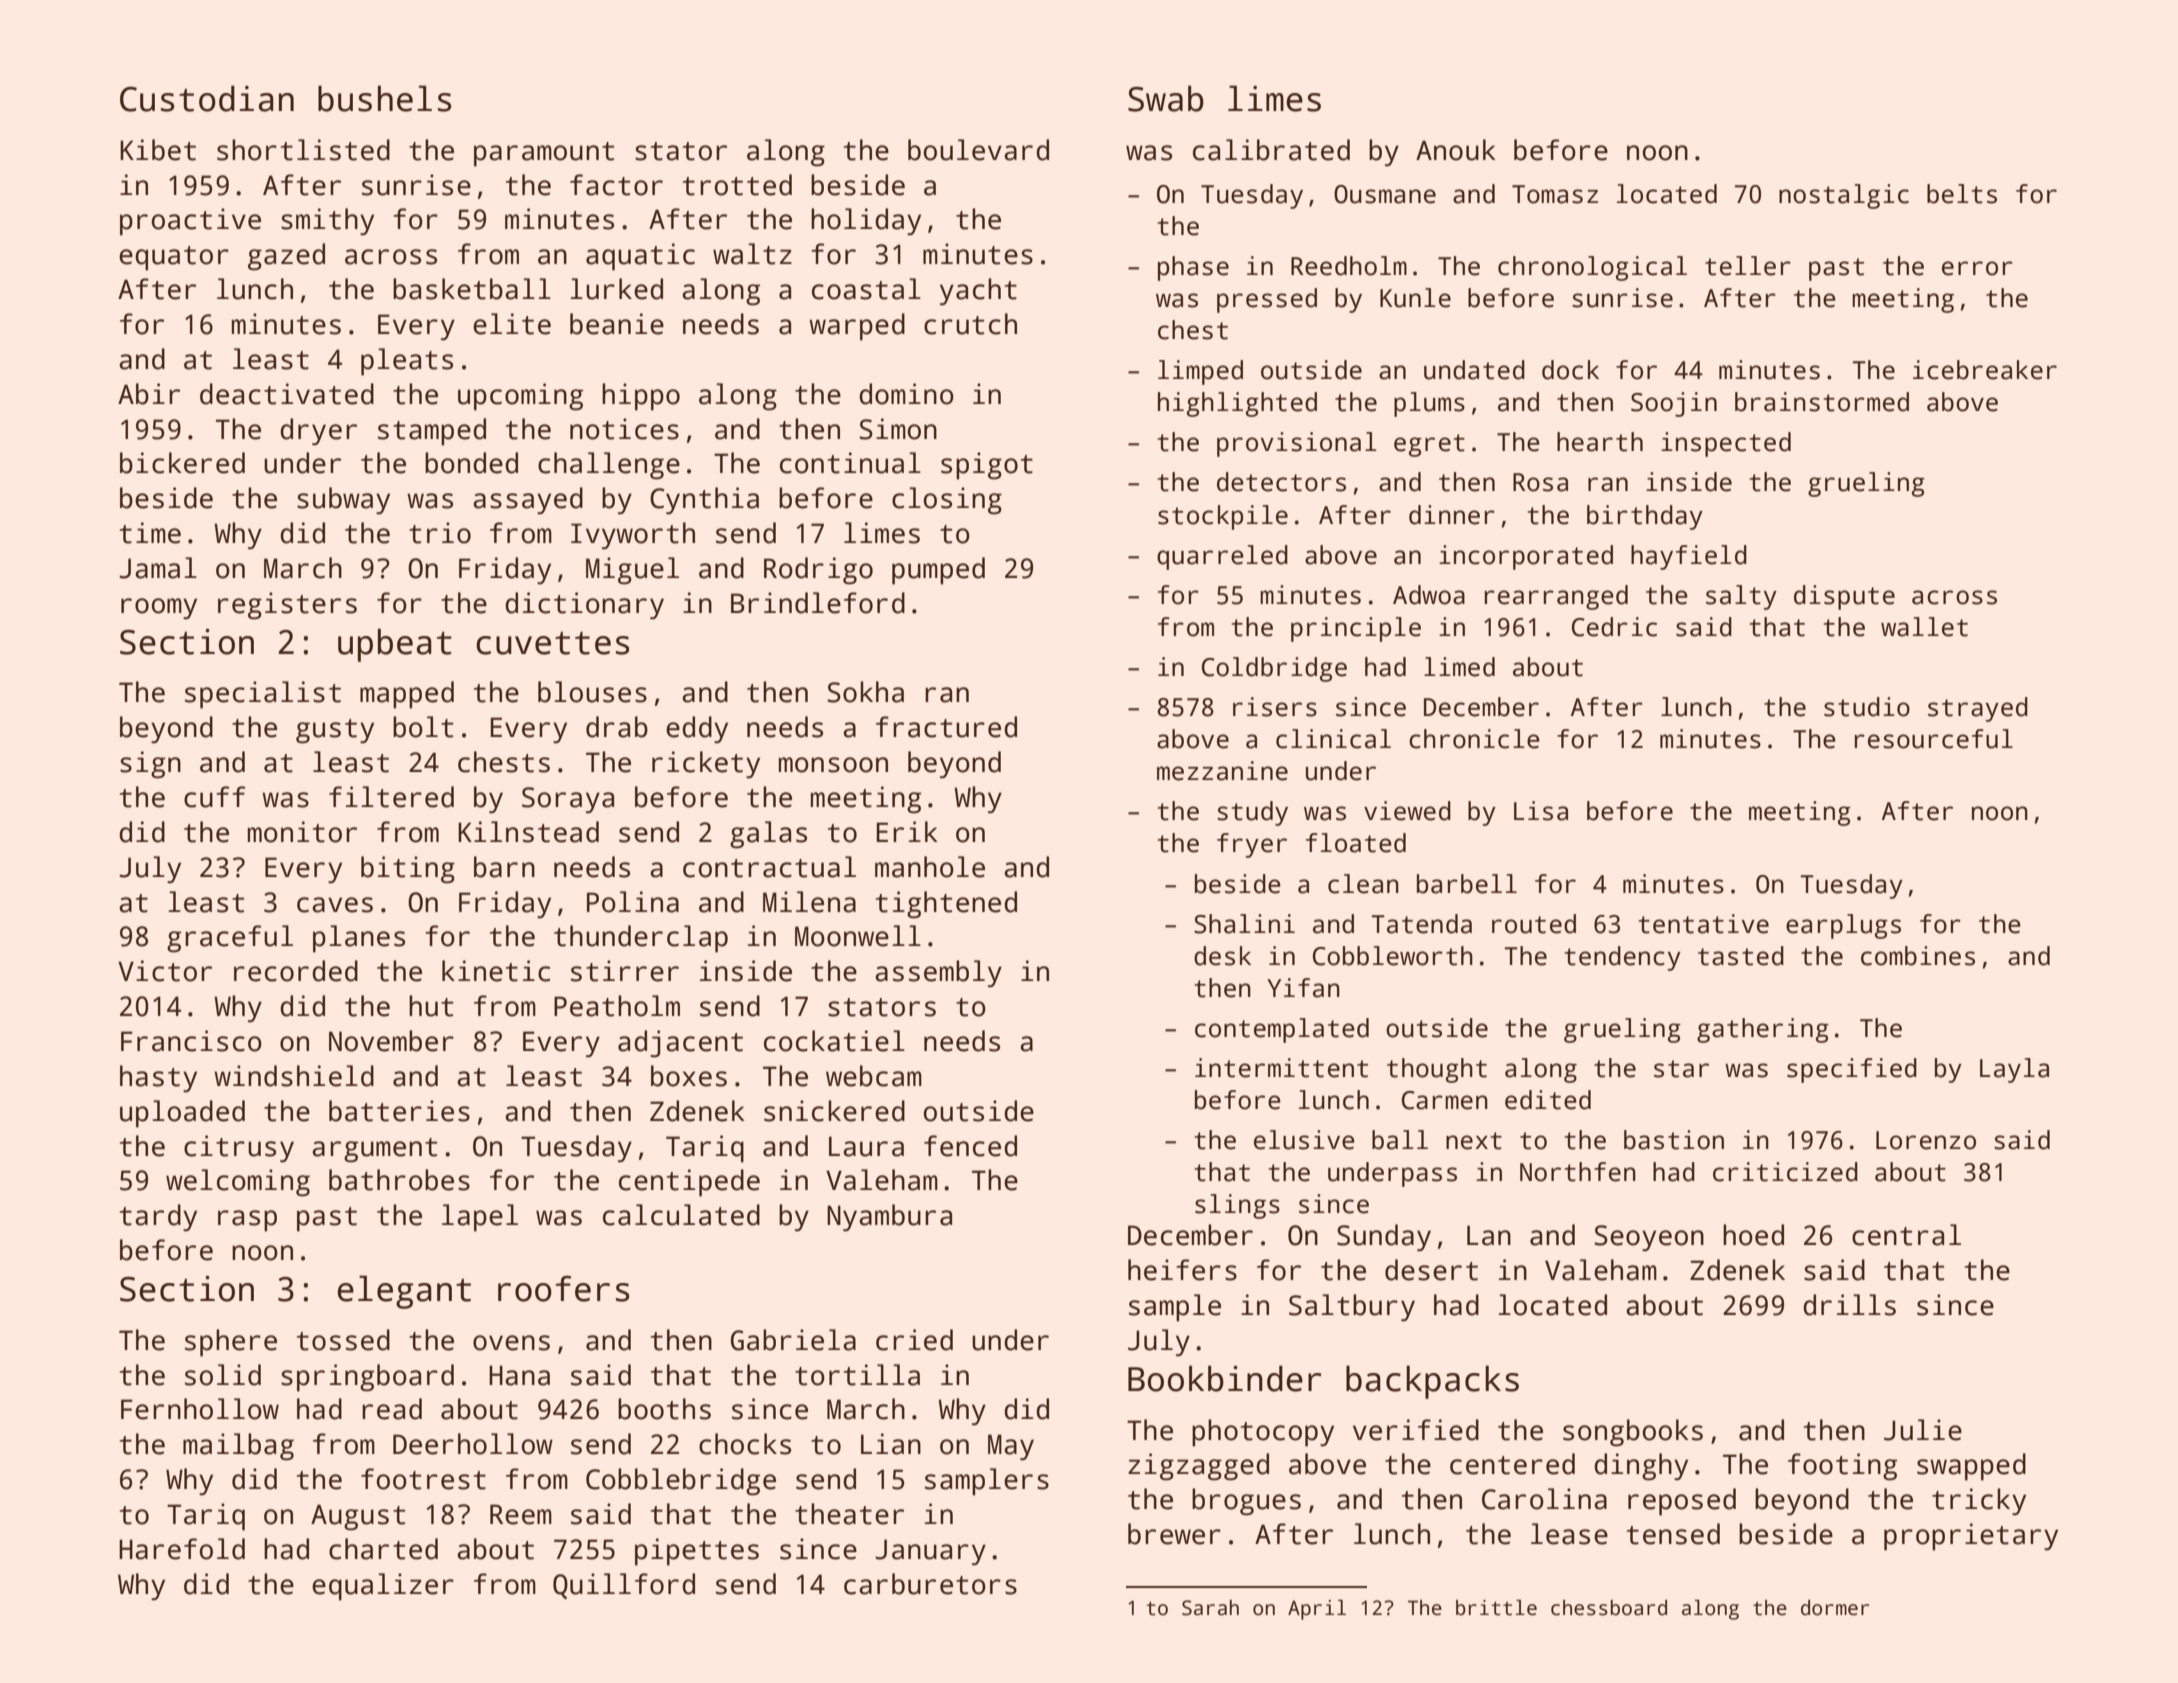 The width and height of the image is (2178, 1683). What do you see at coordinates (1681, 1069) in the image?
I see `star` at bounding box center [1681, 1069].
